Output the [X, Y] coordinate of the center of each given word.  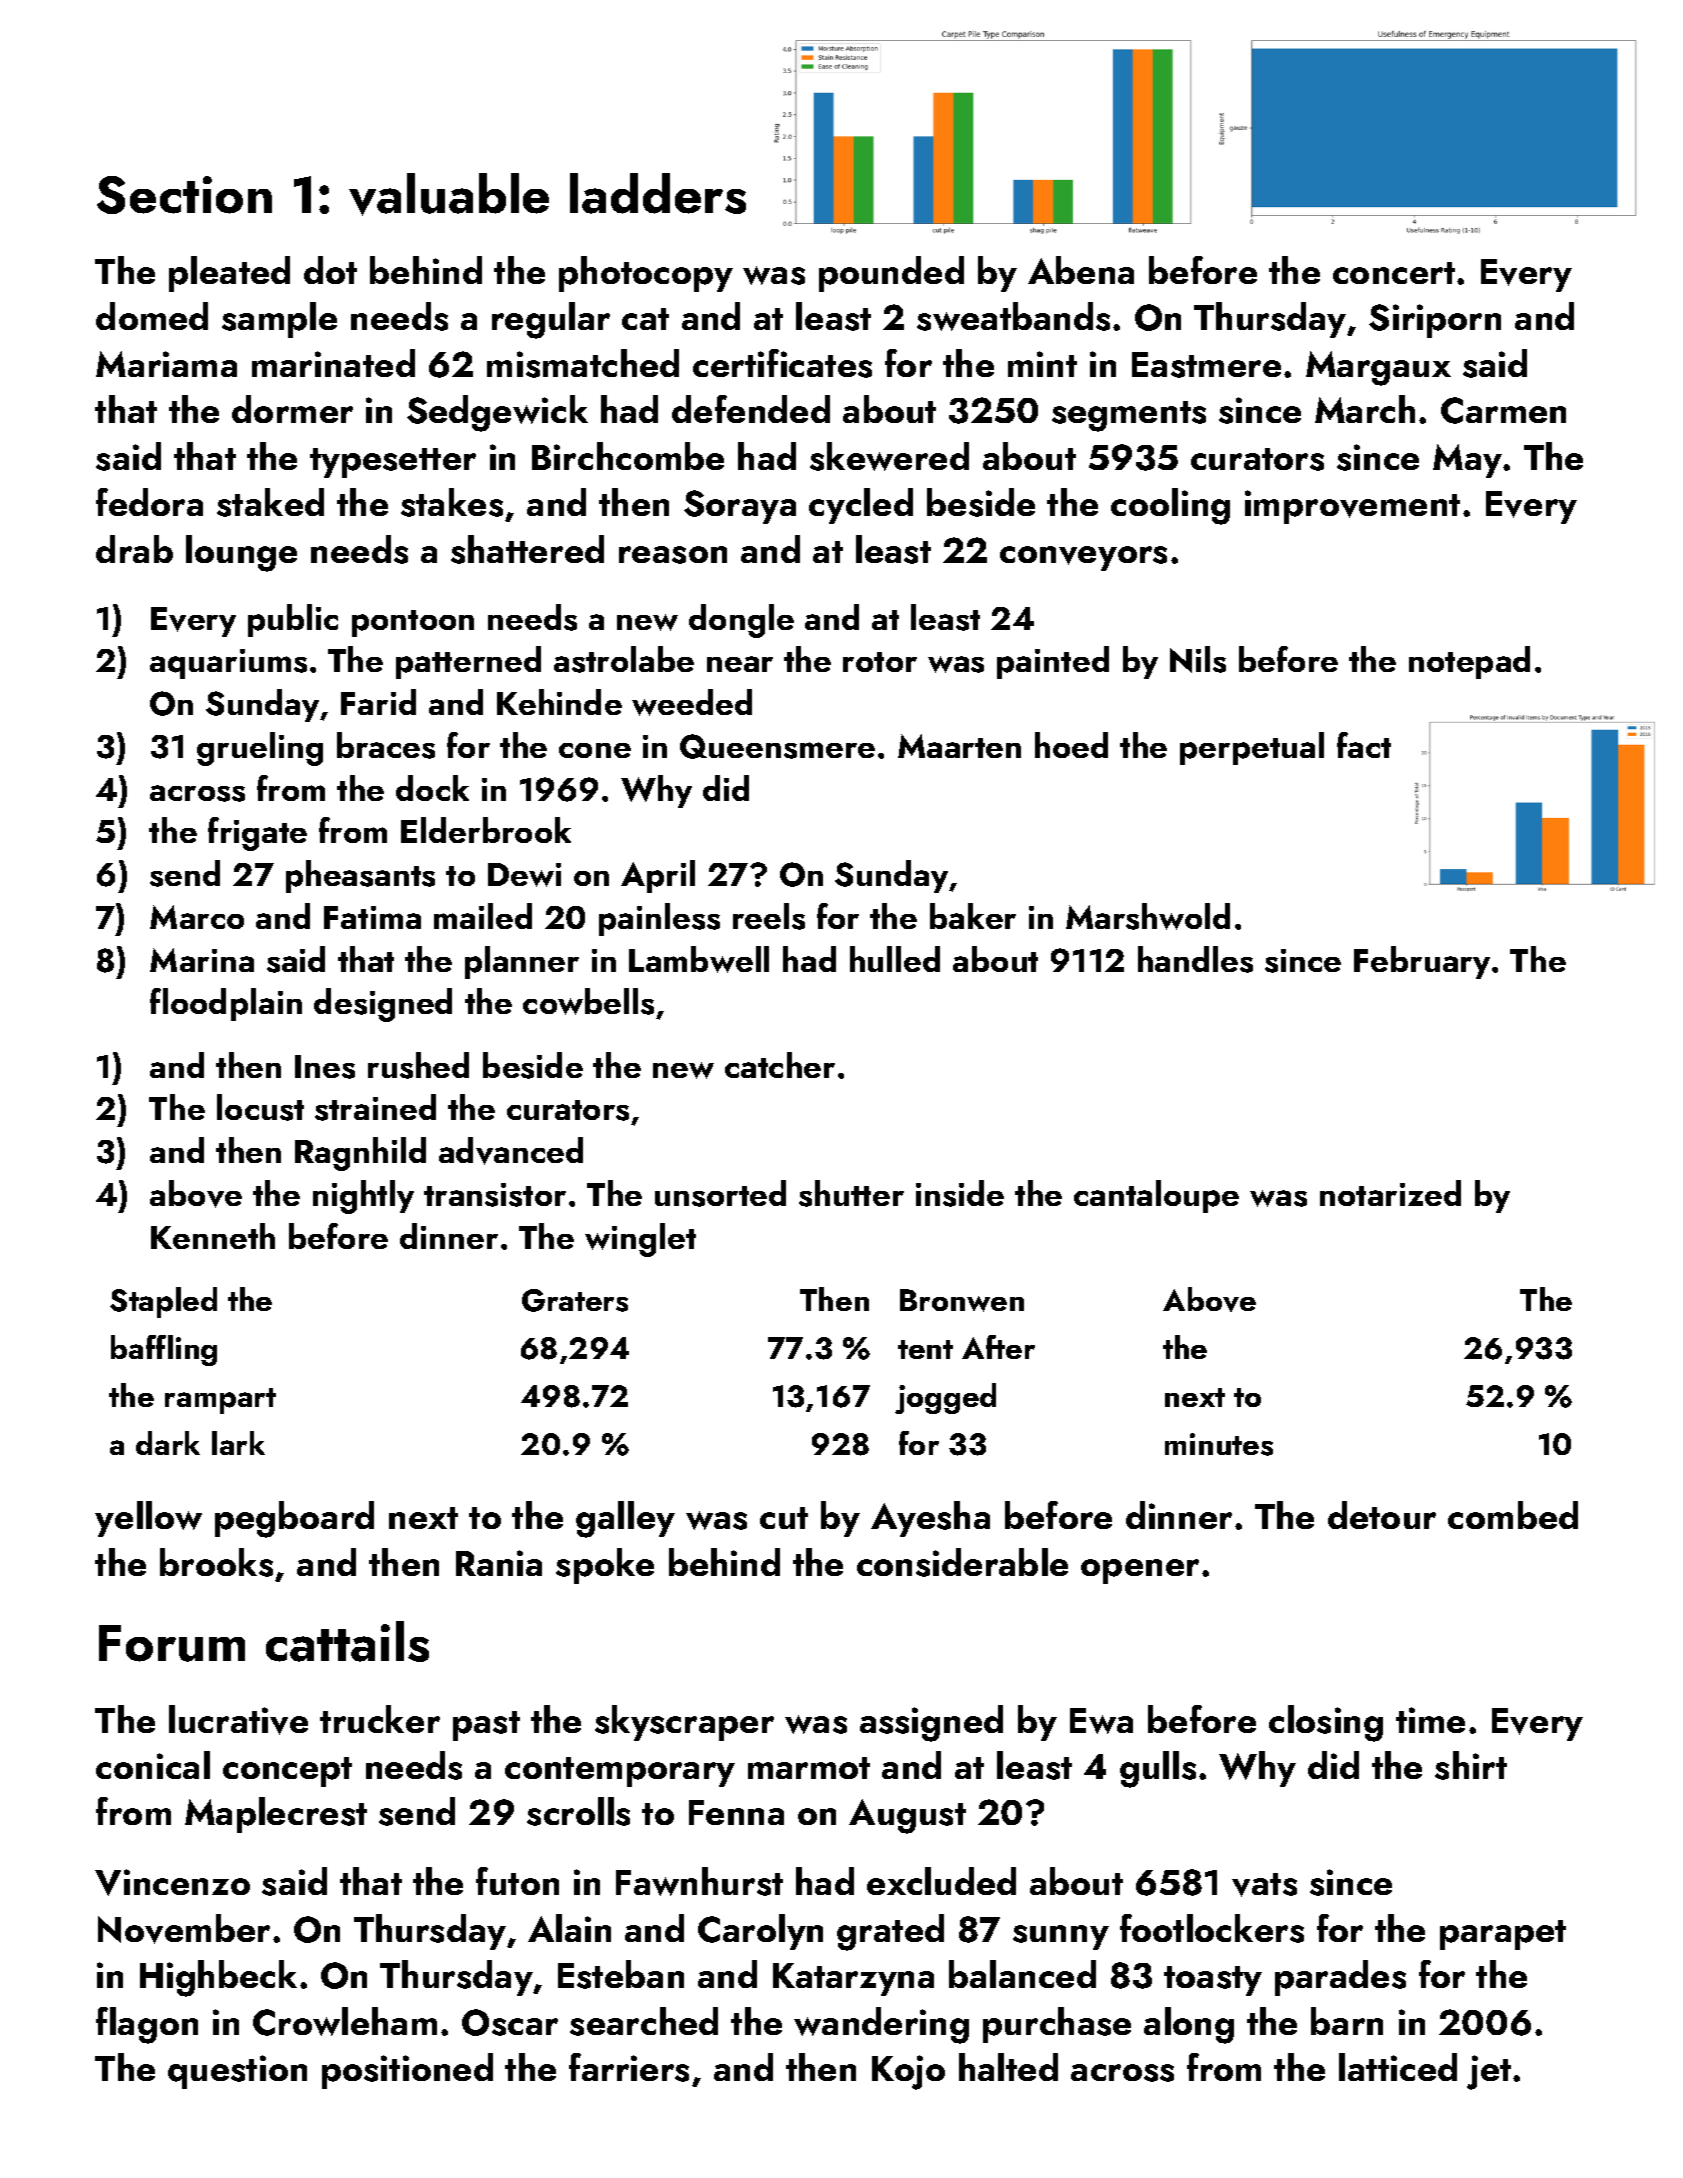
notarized [1390, 1193]
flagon [147, 2025]
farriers [629, 2067]
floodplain [226, 1004]
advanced [511, 1151]
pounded [891, 274]
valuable [449, 194]
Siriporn [1435, 321]
